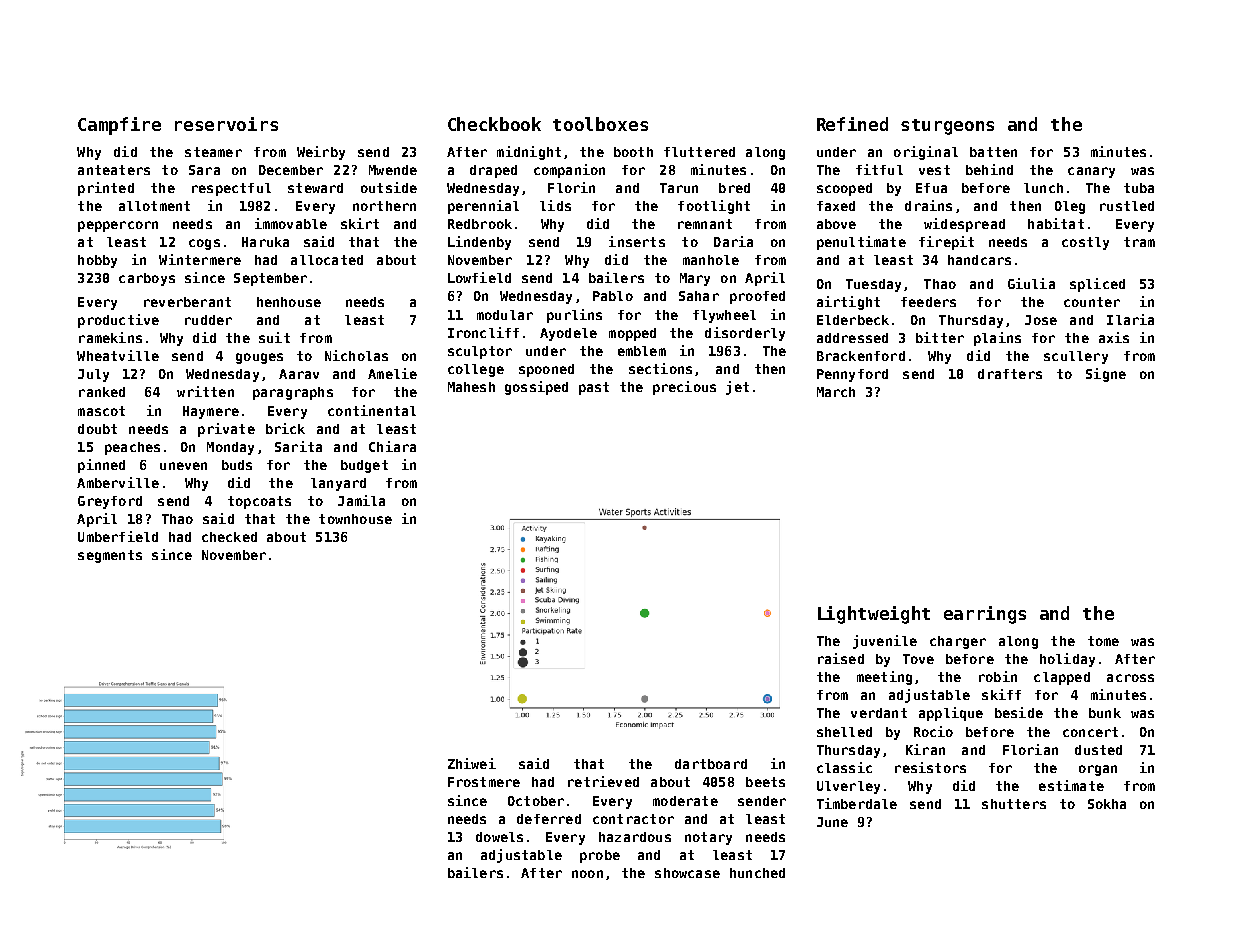  Describe the element at coordinates (499, 837) in the image. I see `dowels` at that location.
